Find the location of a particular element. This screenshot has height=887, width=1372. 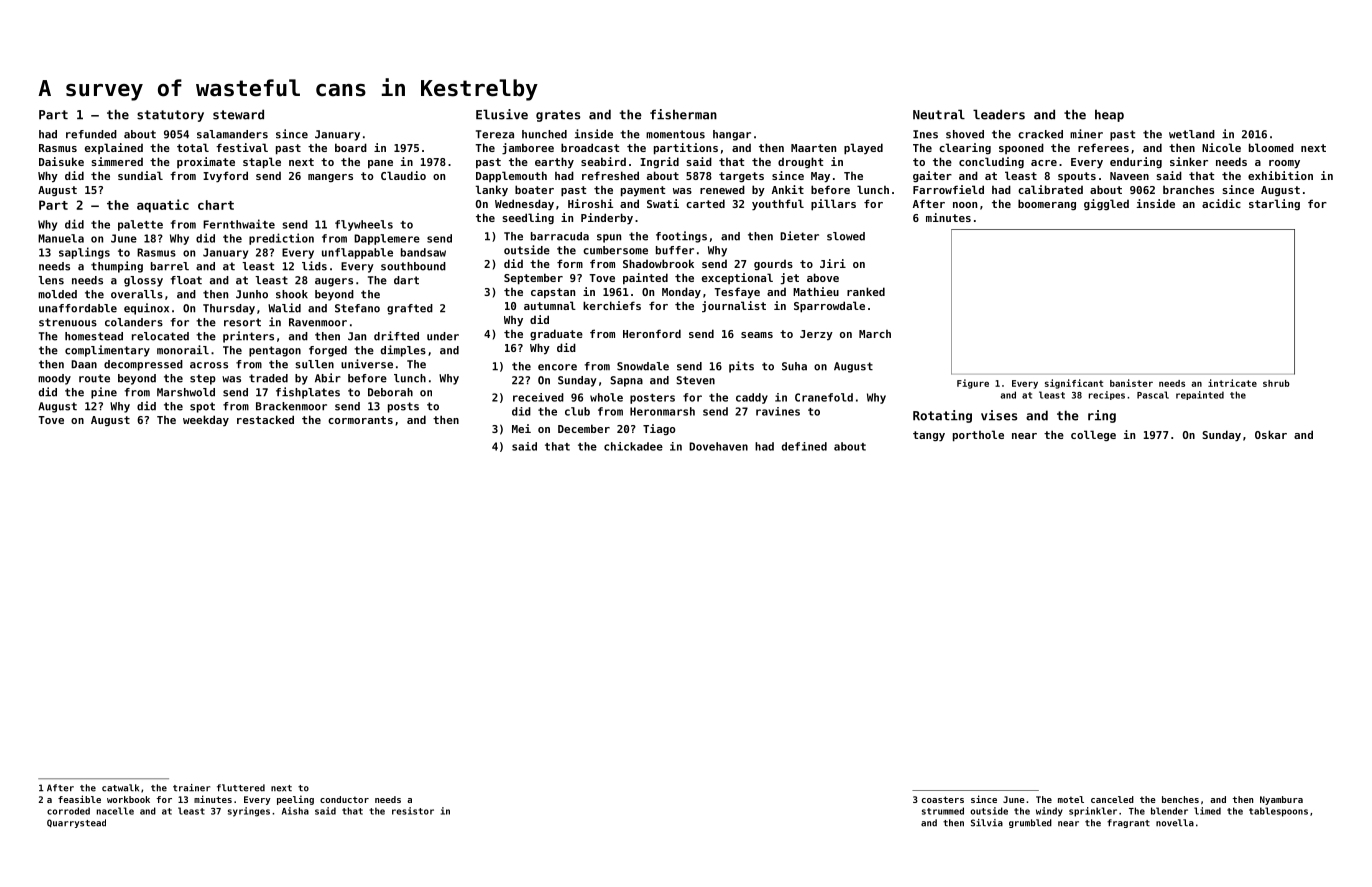

Quarrystead is located at coordinates (76, 823).
